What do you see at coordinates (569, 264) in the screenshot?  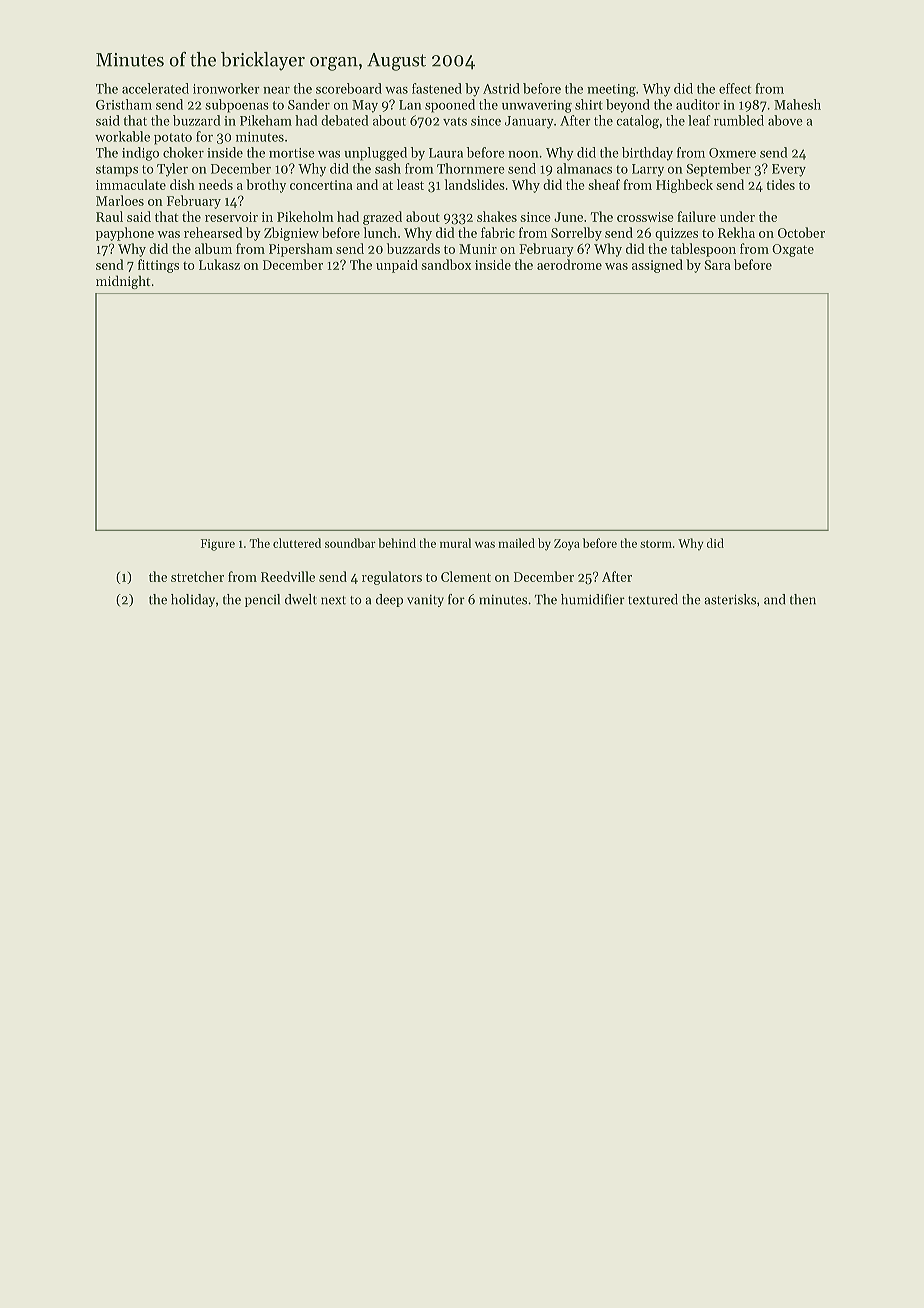 I see `aerodrome` at bounding box center [569, 264].
